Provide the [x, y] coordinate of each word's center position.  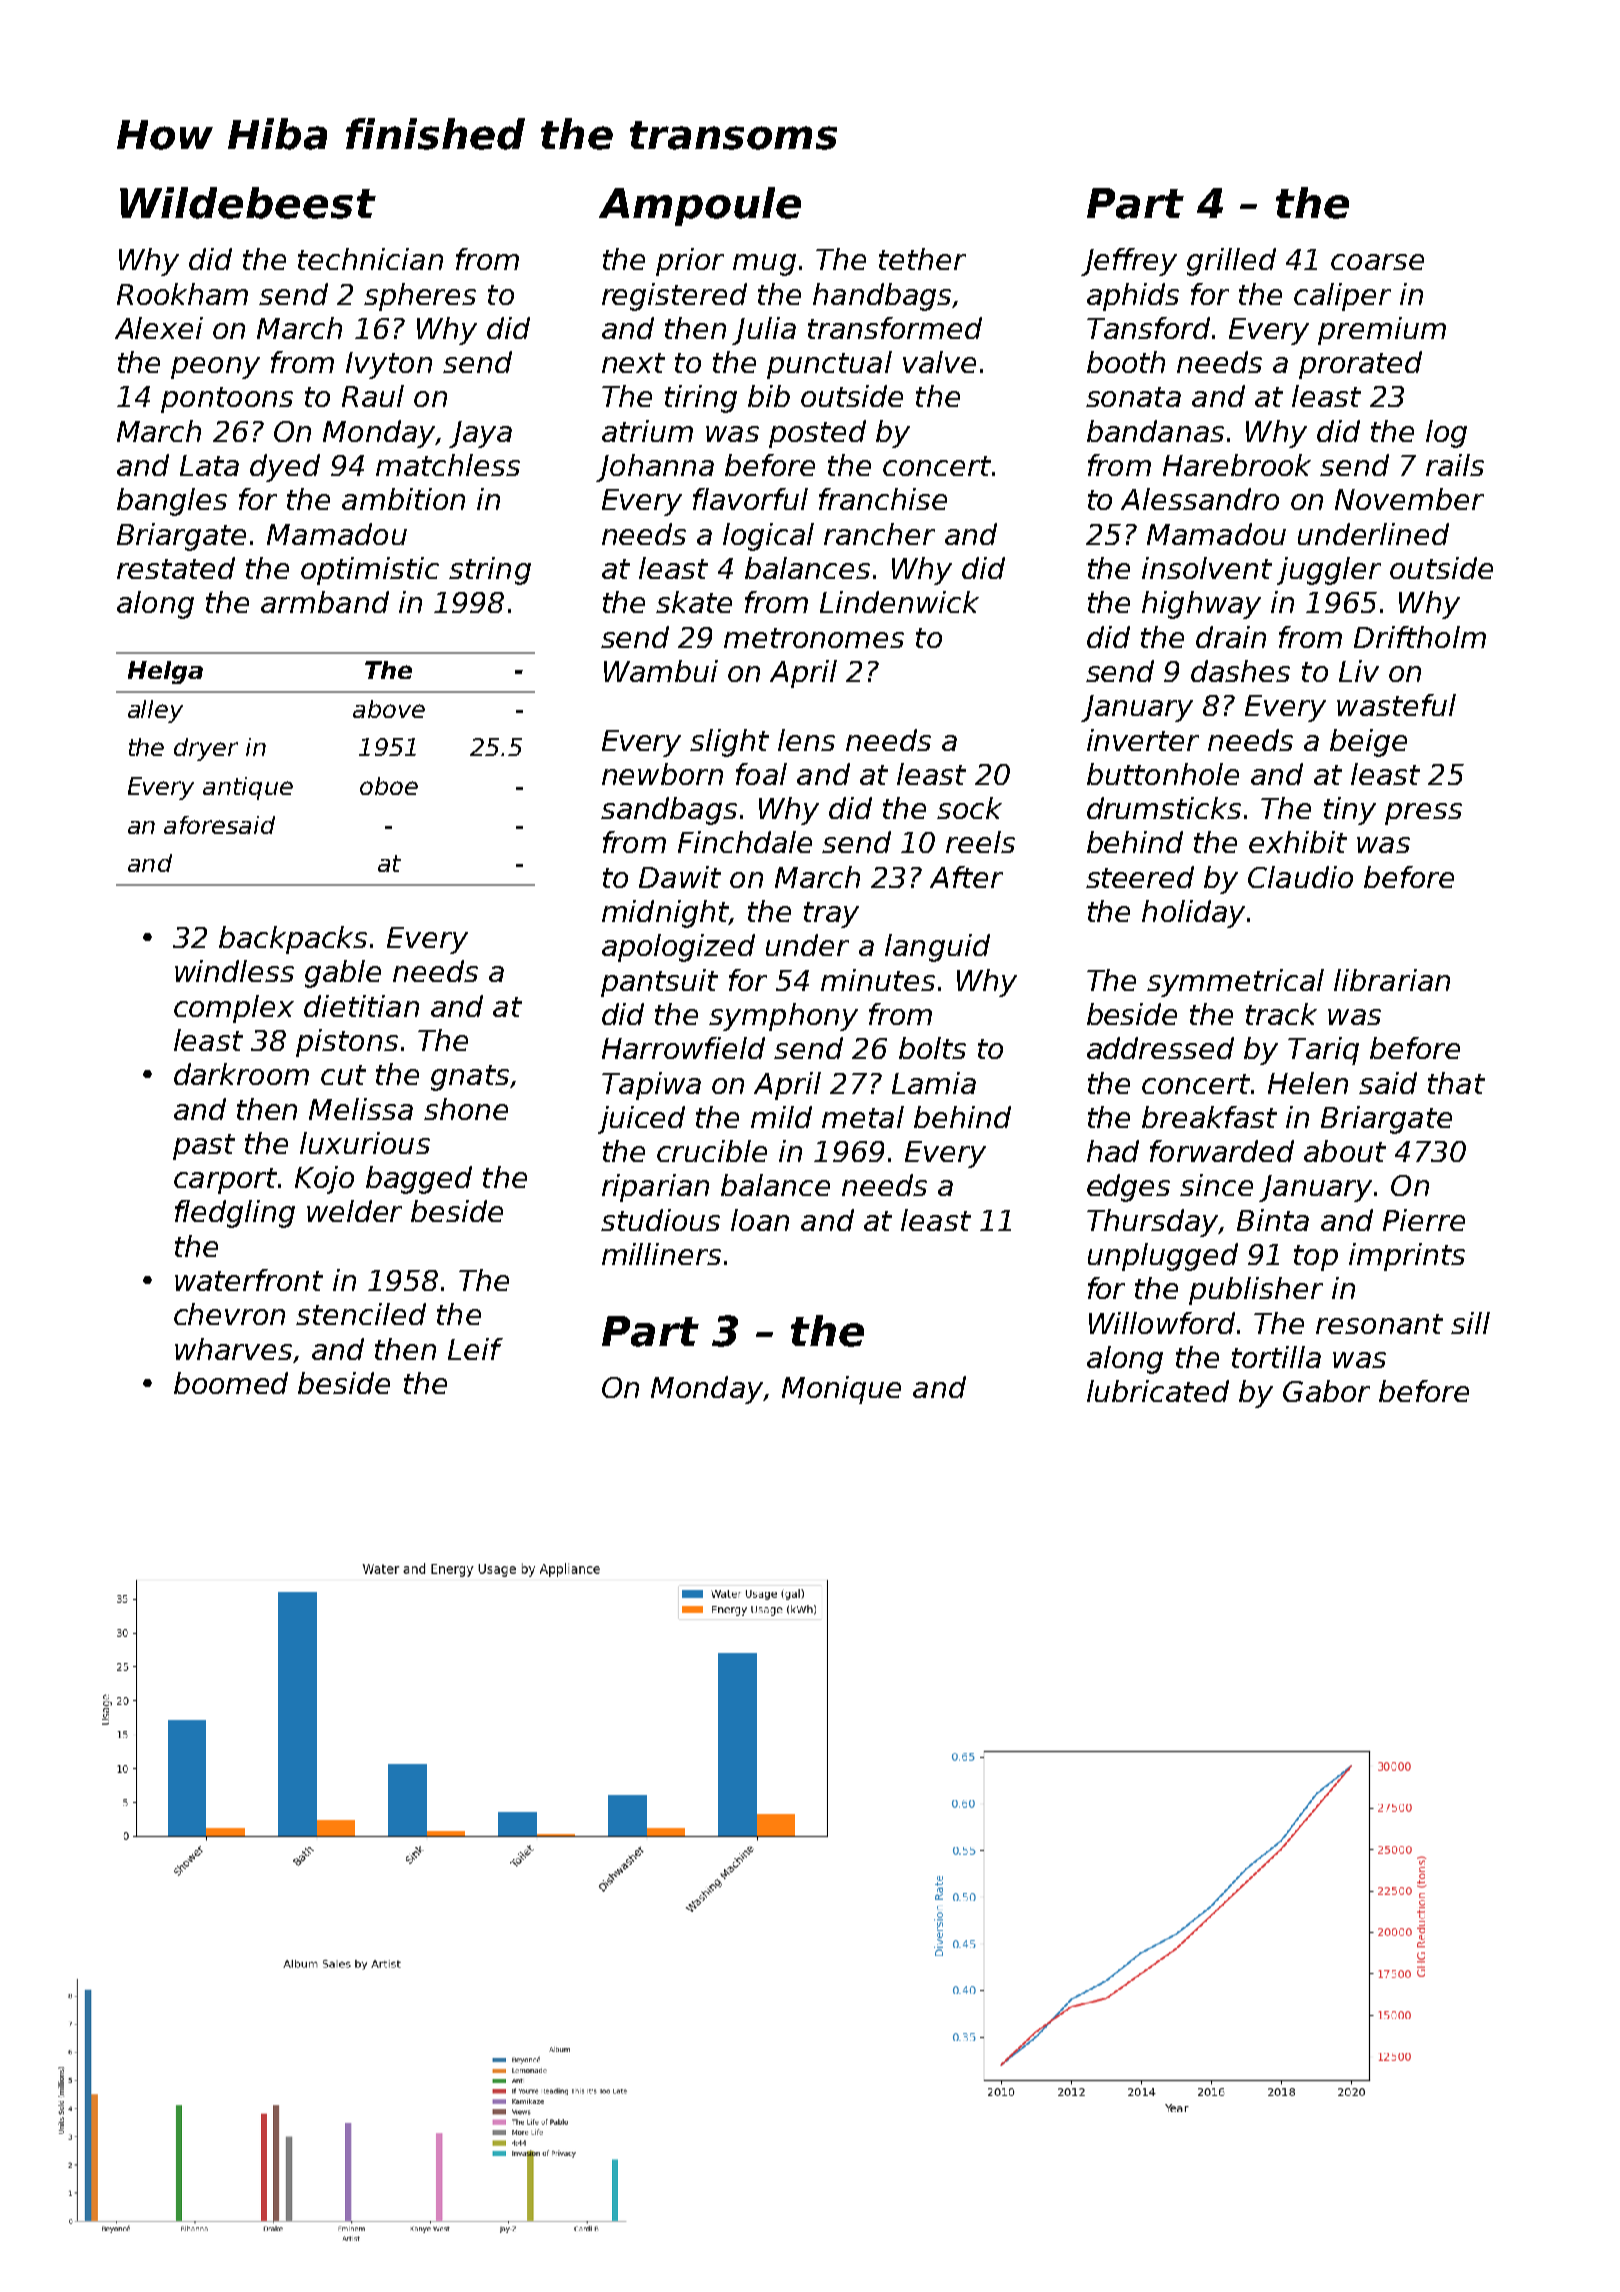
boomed [231, 1383]
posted [817, 434]
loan [760, 1220]
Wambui [661, 671]
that [1456, 1083]
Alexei [159, 328]
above [389, 709]
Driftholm [1420, 637]
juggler [1329, 571]
